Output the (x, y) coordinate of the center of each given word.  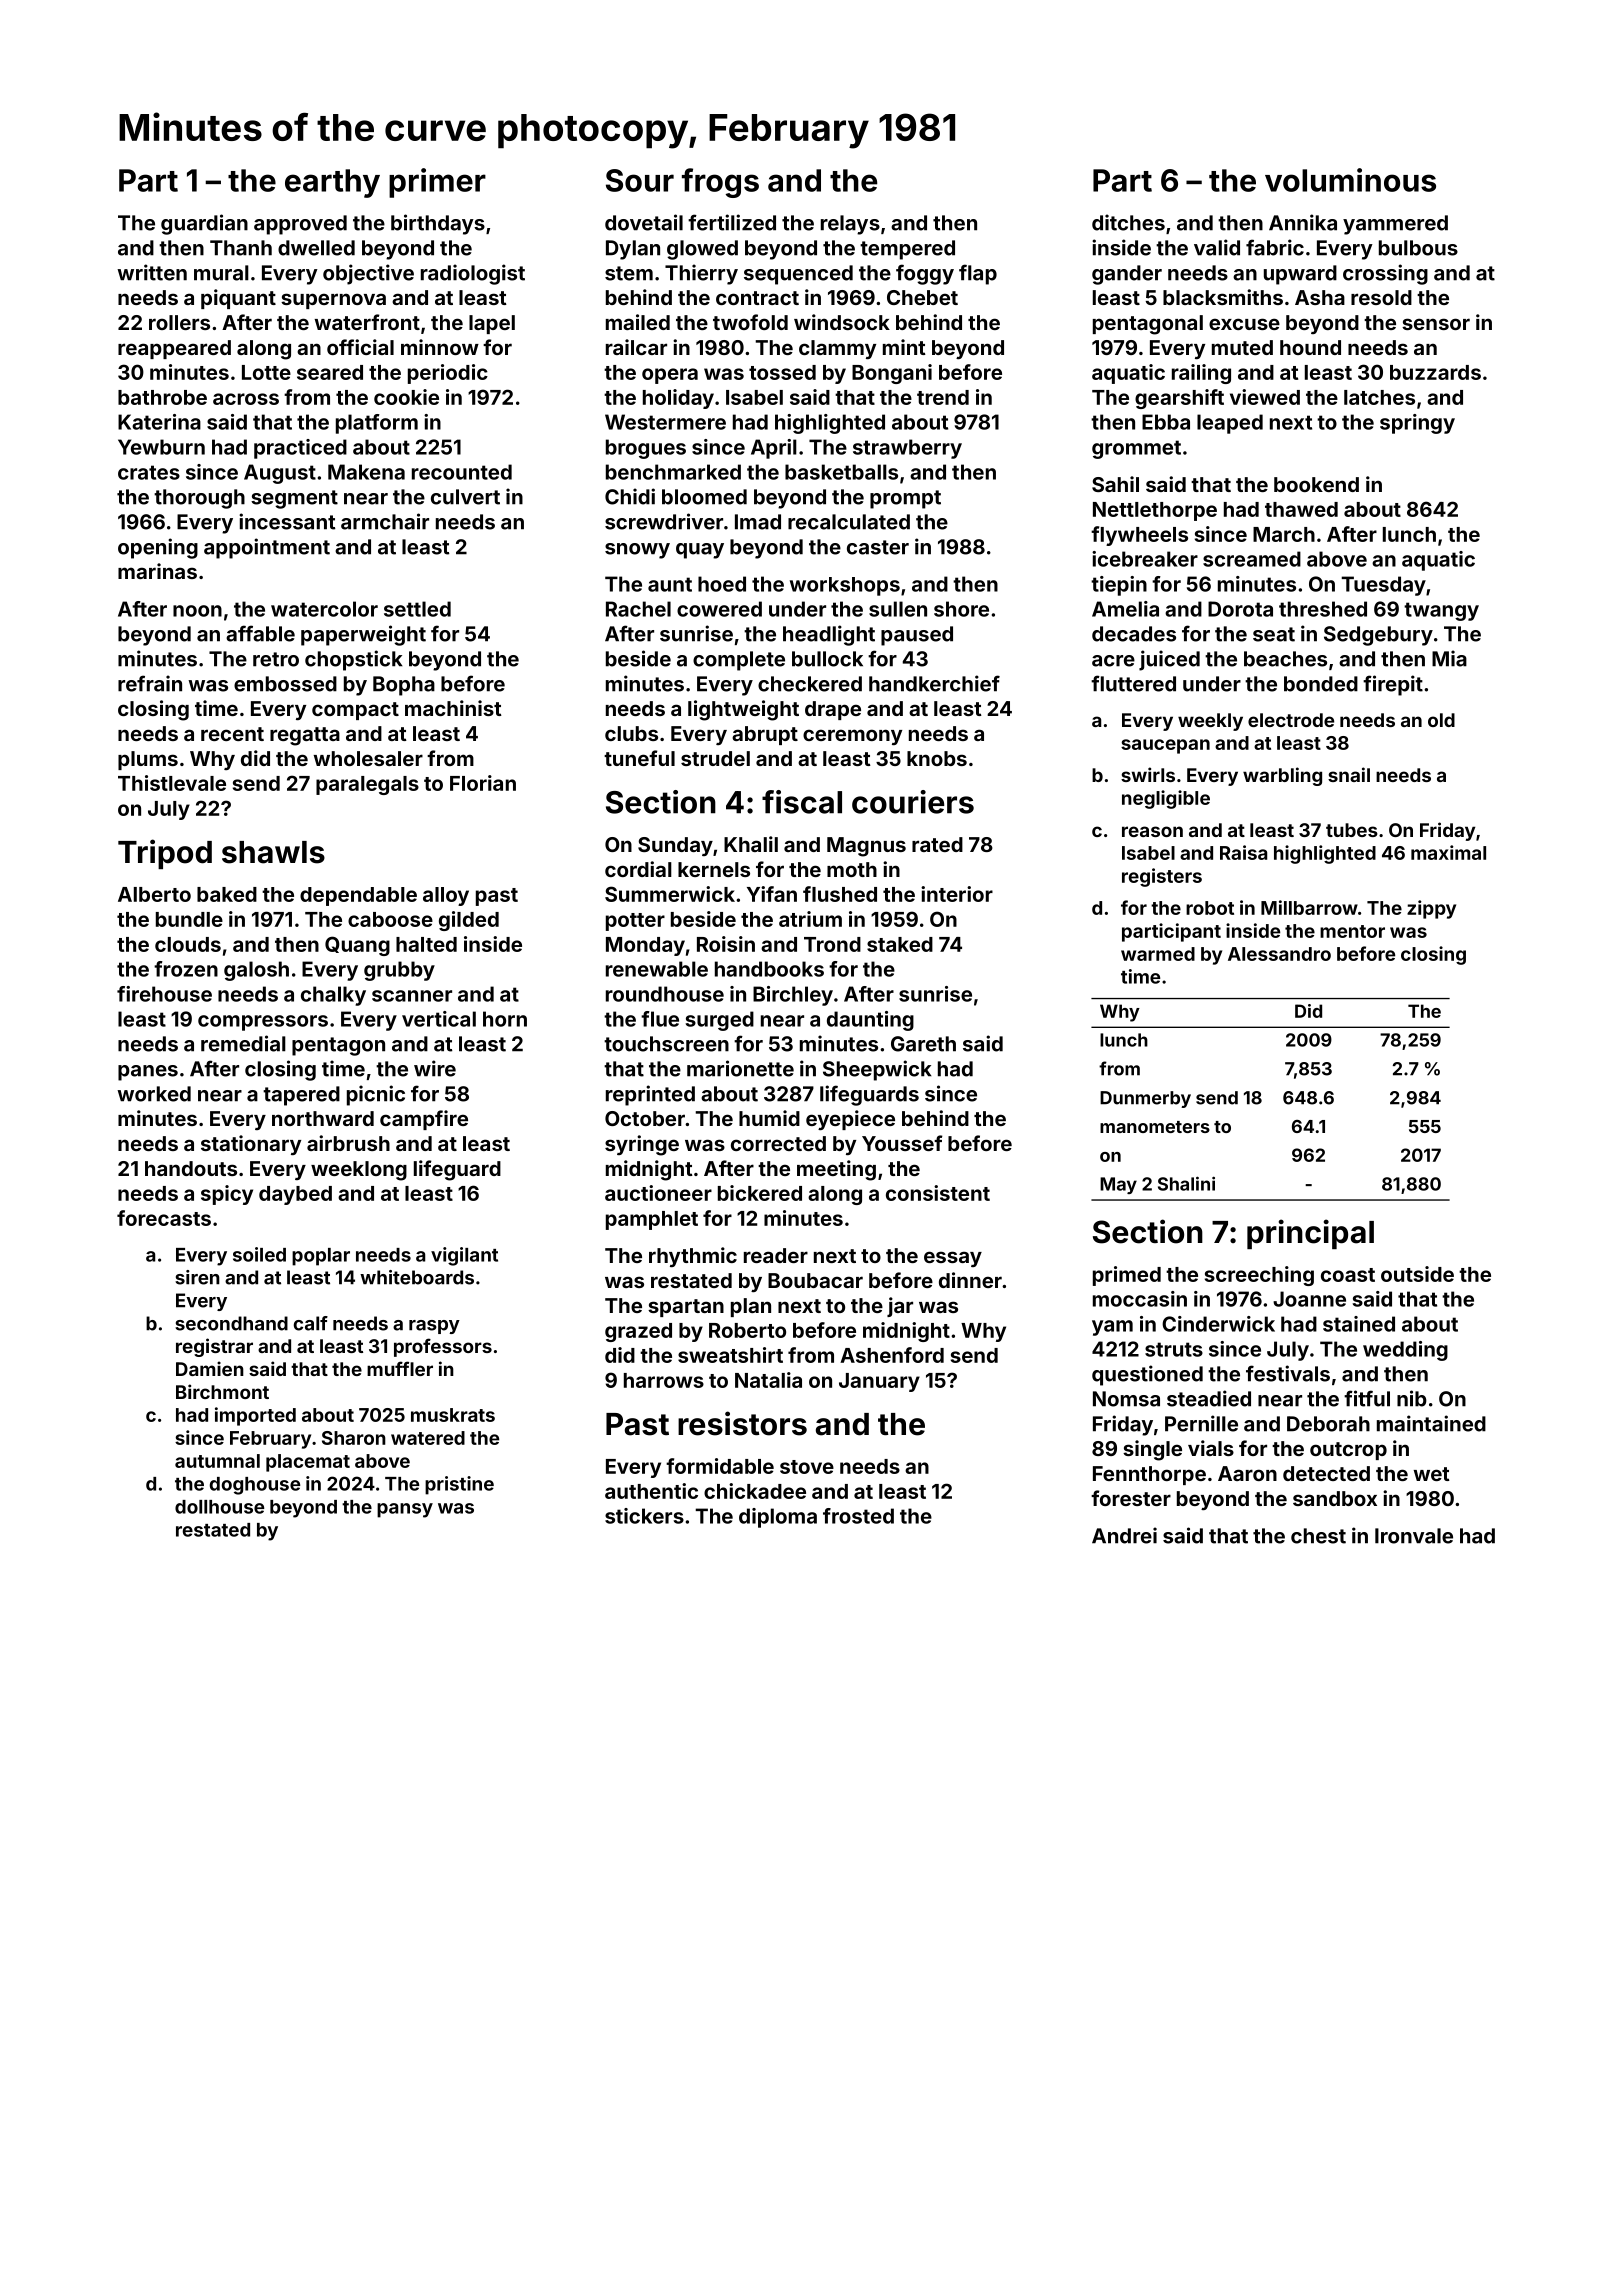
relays (850, 225)
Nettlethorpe (1155, 511)
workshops (845, 586)
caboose (390, 919)
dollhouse (219, 1507)
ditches (1128, 222)
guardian (204, 224)
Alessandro (1279, 954)
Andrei (1124, 1535)
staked (900, 944)
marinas (157, 571)
